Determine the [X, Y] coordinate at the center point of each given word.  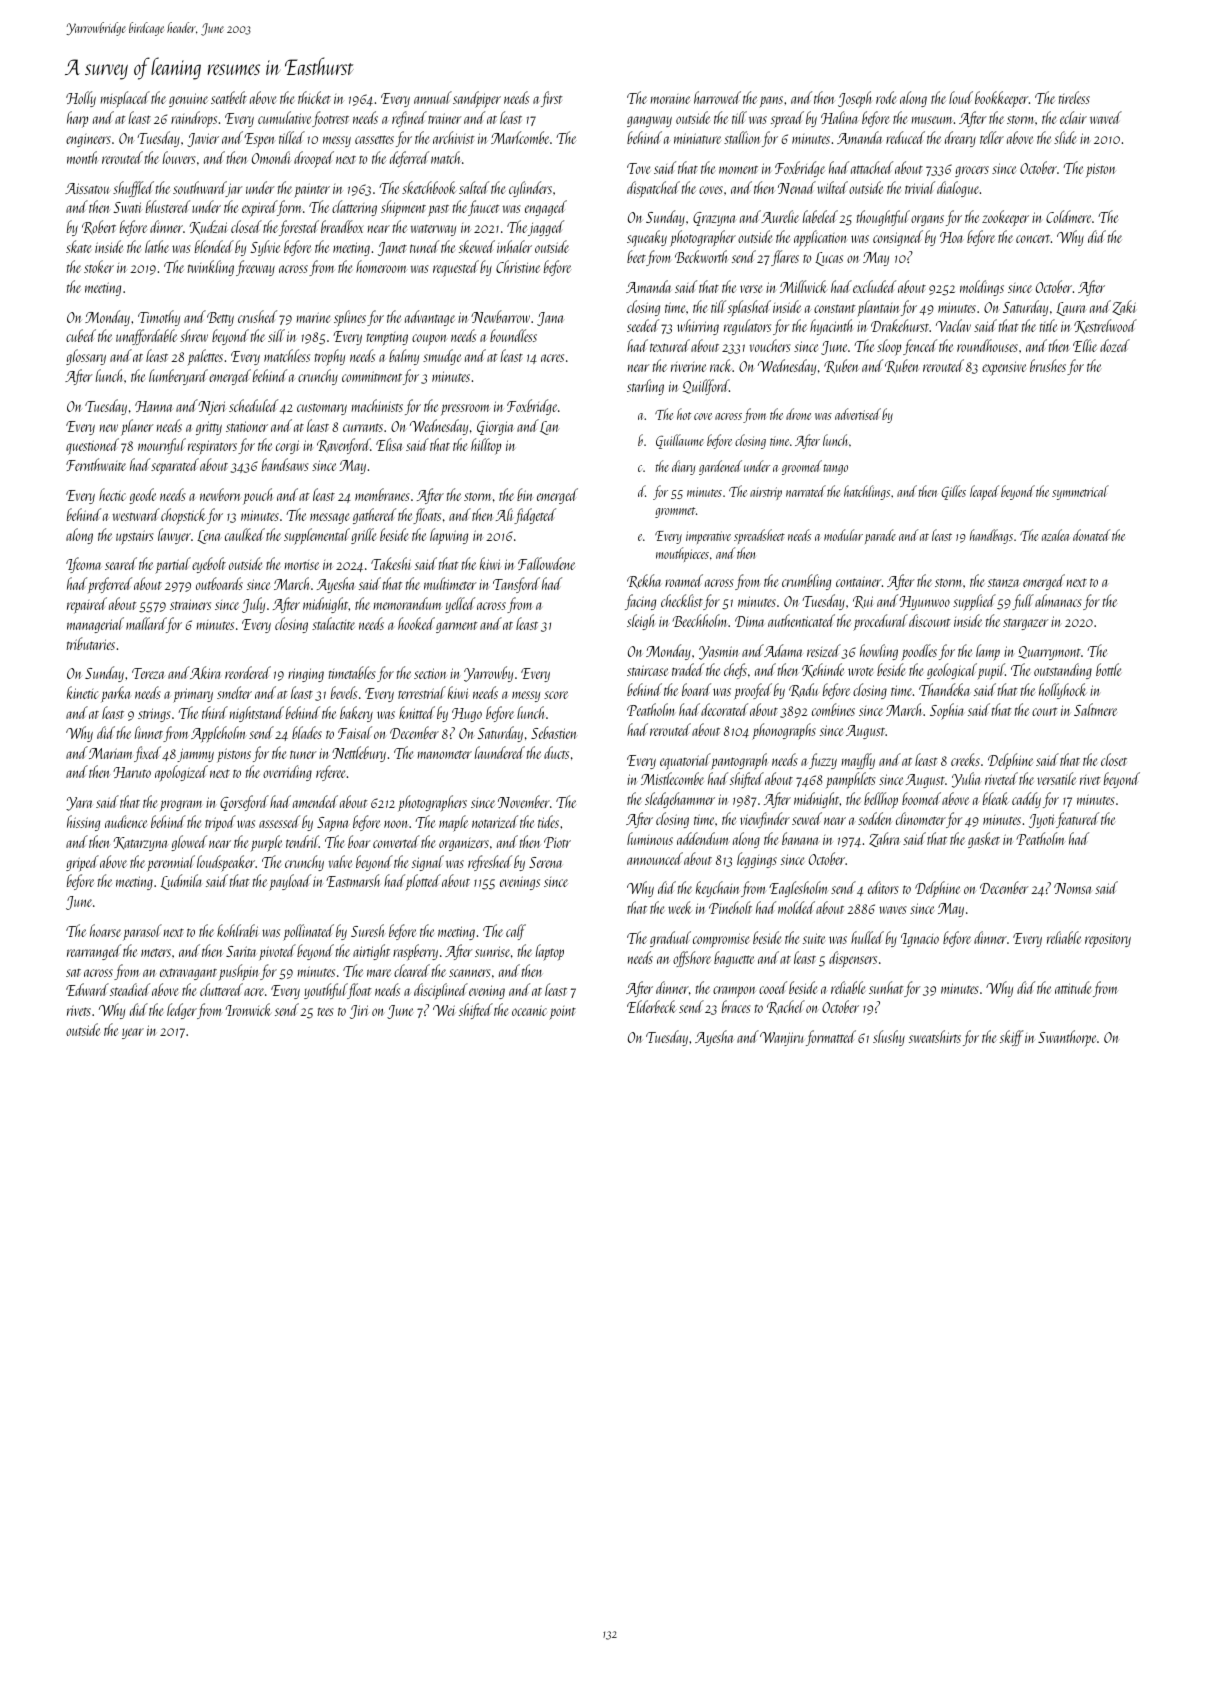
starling [645, 387]
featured [1077, 820]
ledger [182, 1011]
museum [932, 120]
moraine [670, 99]
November [524, 801]
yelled [460, 605]
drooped [314, 159]
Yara [79, 804]
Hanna [154, 406]
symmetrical [1080, 492]
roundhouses [987, 345]
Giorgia [495, 428]
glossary [86, 357]
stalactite [333, 623]
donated [1091, 535]
